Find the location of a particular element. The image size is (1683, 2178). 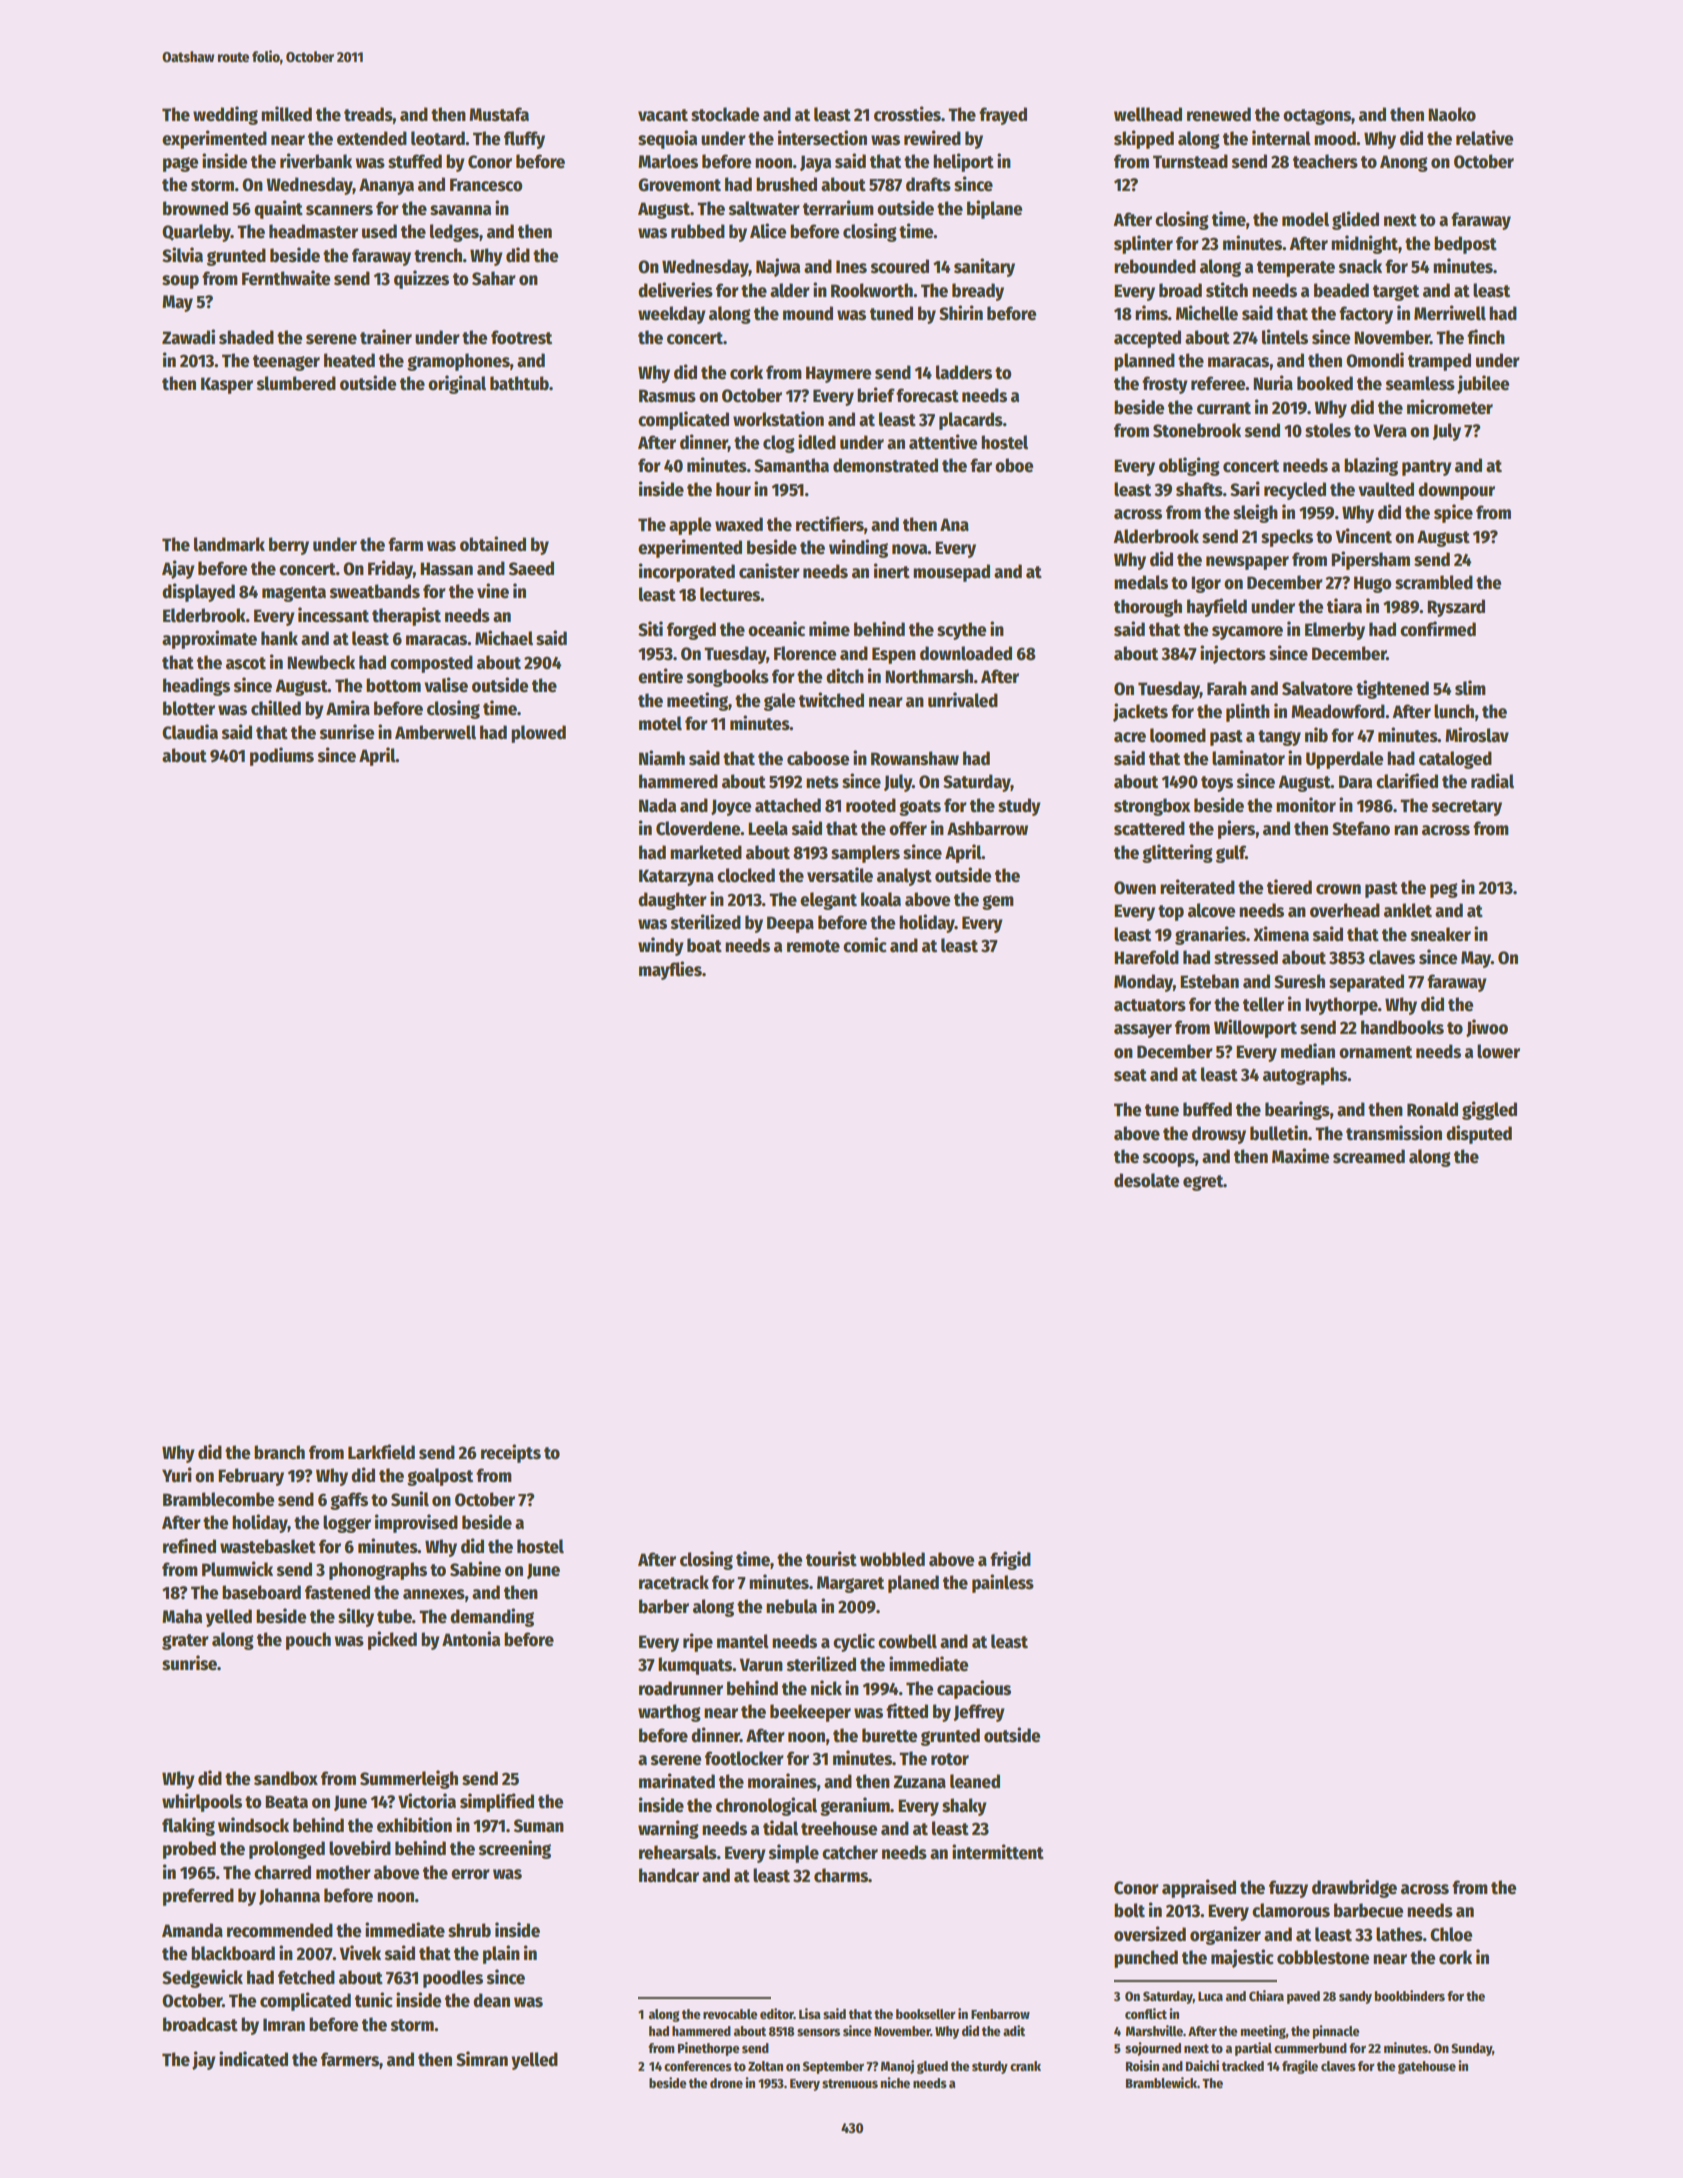

demonstrated is located at coordinates (885, 465).
